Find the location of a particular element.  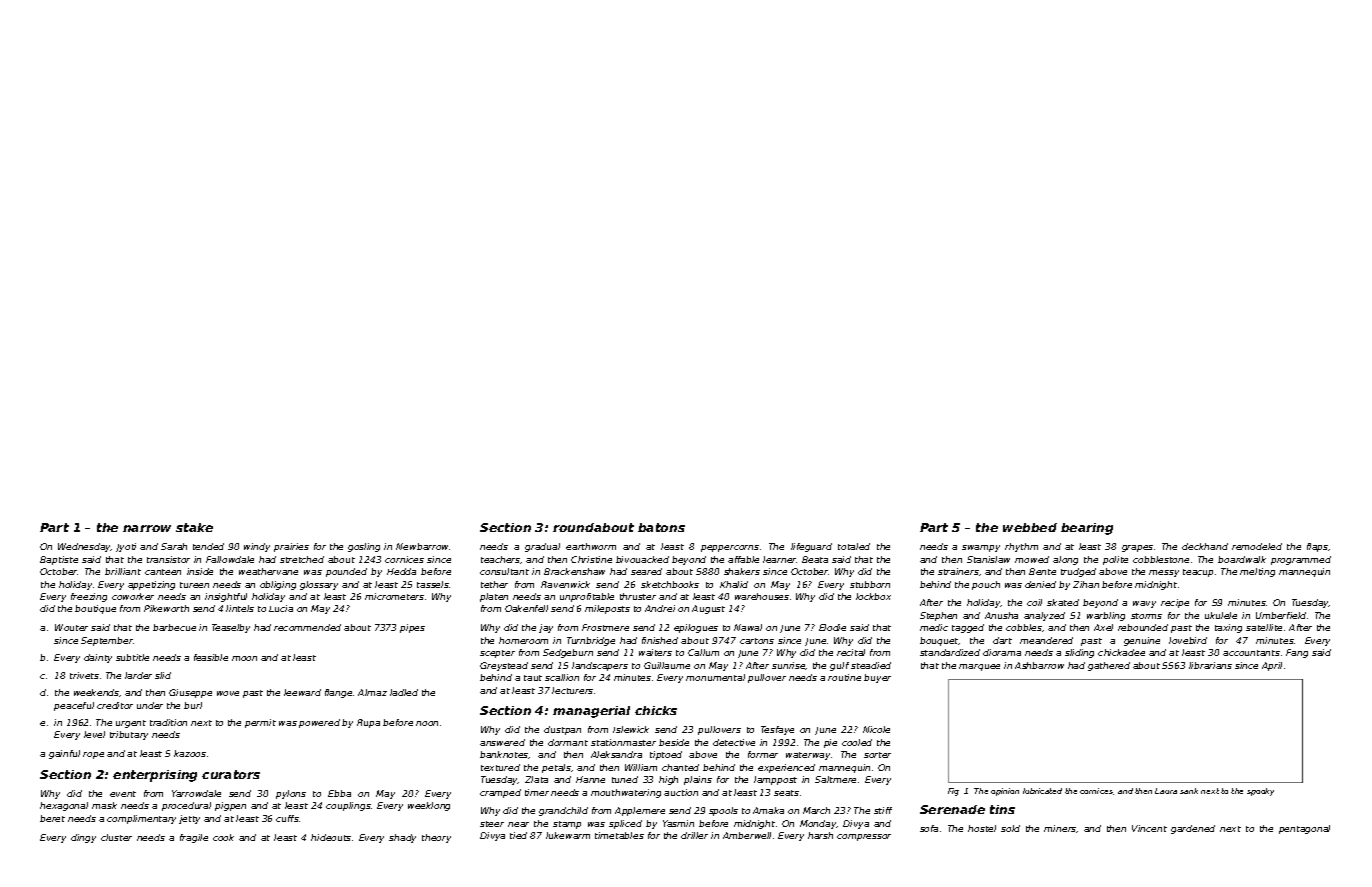

Teaselby is located at coordinates (231, 628).
